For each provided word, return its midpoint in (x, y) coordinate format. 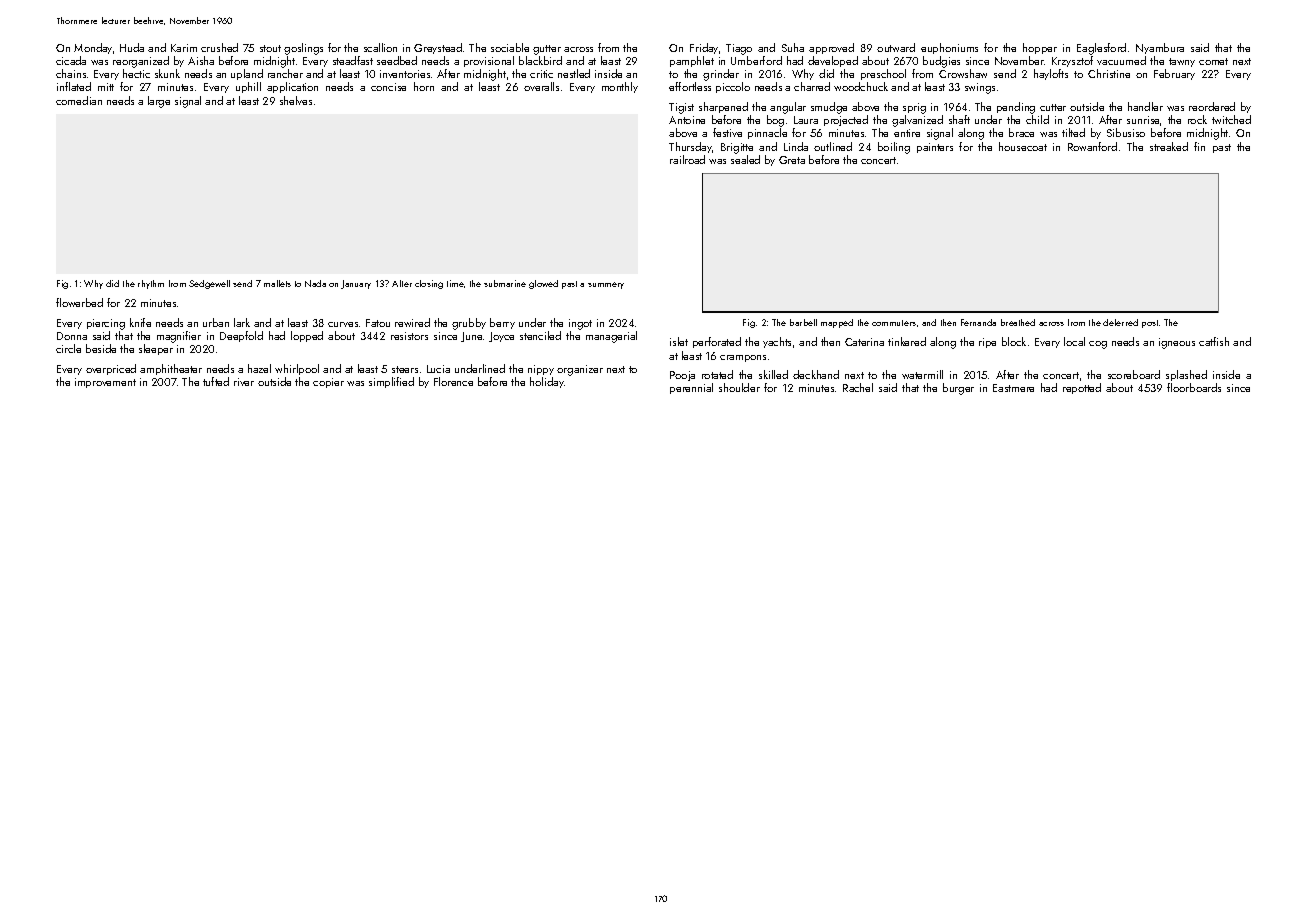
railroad (687, 159)
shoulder (739, 387)
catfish (1214, 341)
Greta (792, 160)
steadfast (353, 60)
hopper (1040, 48)
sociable (510, 47)
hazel (259, 368)
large (159, 102)
